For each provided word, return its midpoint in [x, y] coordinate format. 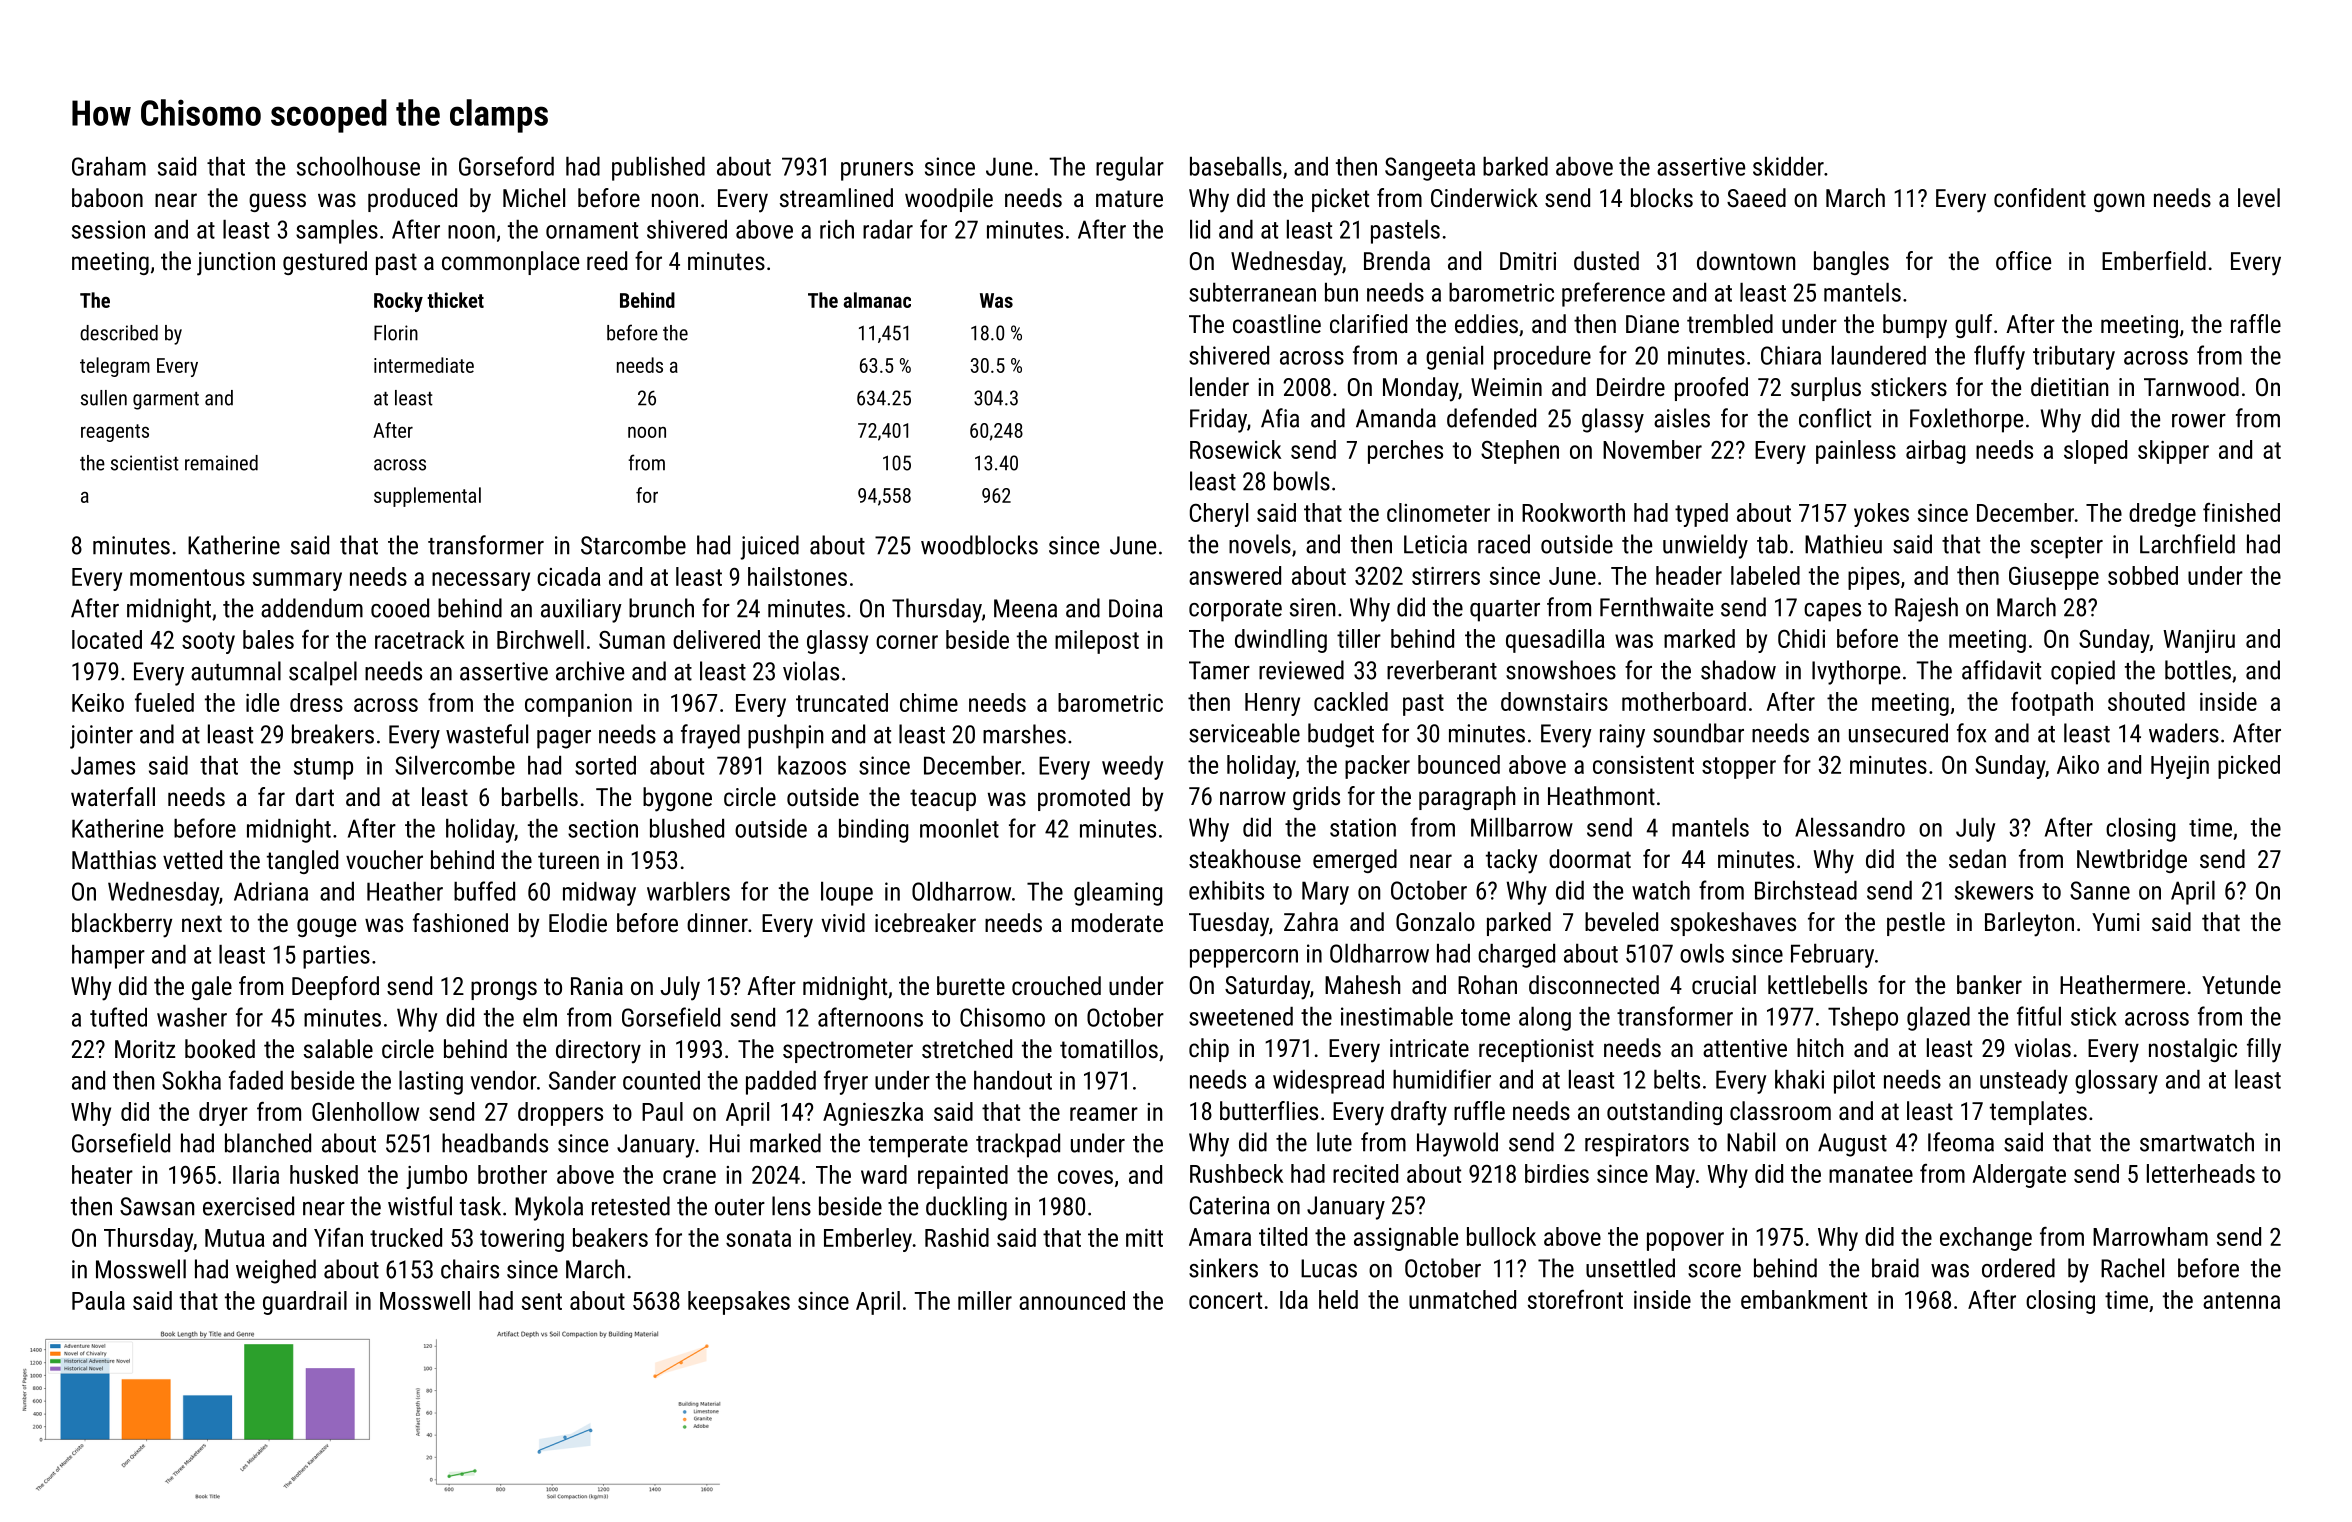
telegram [115, 367]
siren [1312, 607]
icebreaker [925, 922]
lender [1219, 386]
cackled [1351, 701]
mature [1129, 198]
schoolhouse [358, 166]
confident [2040, 197]
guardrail [305, 1303]
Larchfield [2187, 544]
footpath [2052, 704]
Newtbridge [2132, 861]
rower [2199, 421]
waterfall [113, 796]
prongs [504, 990]
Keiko [98, 702]
